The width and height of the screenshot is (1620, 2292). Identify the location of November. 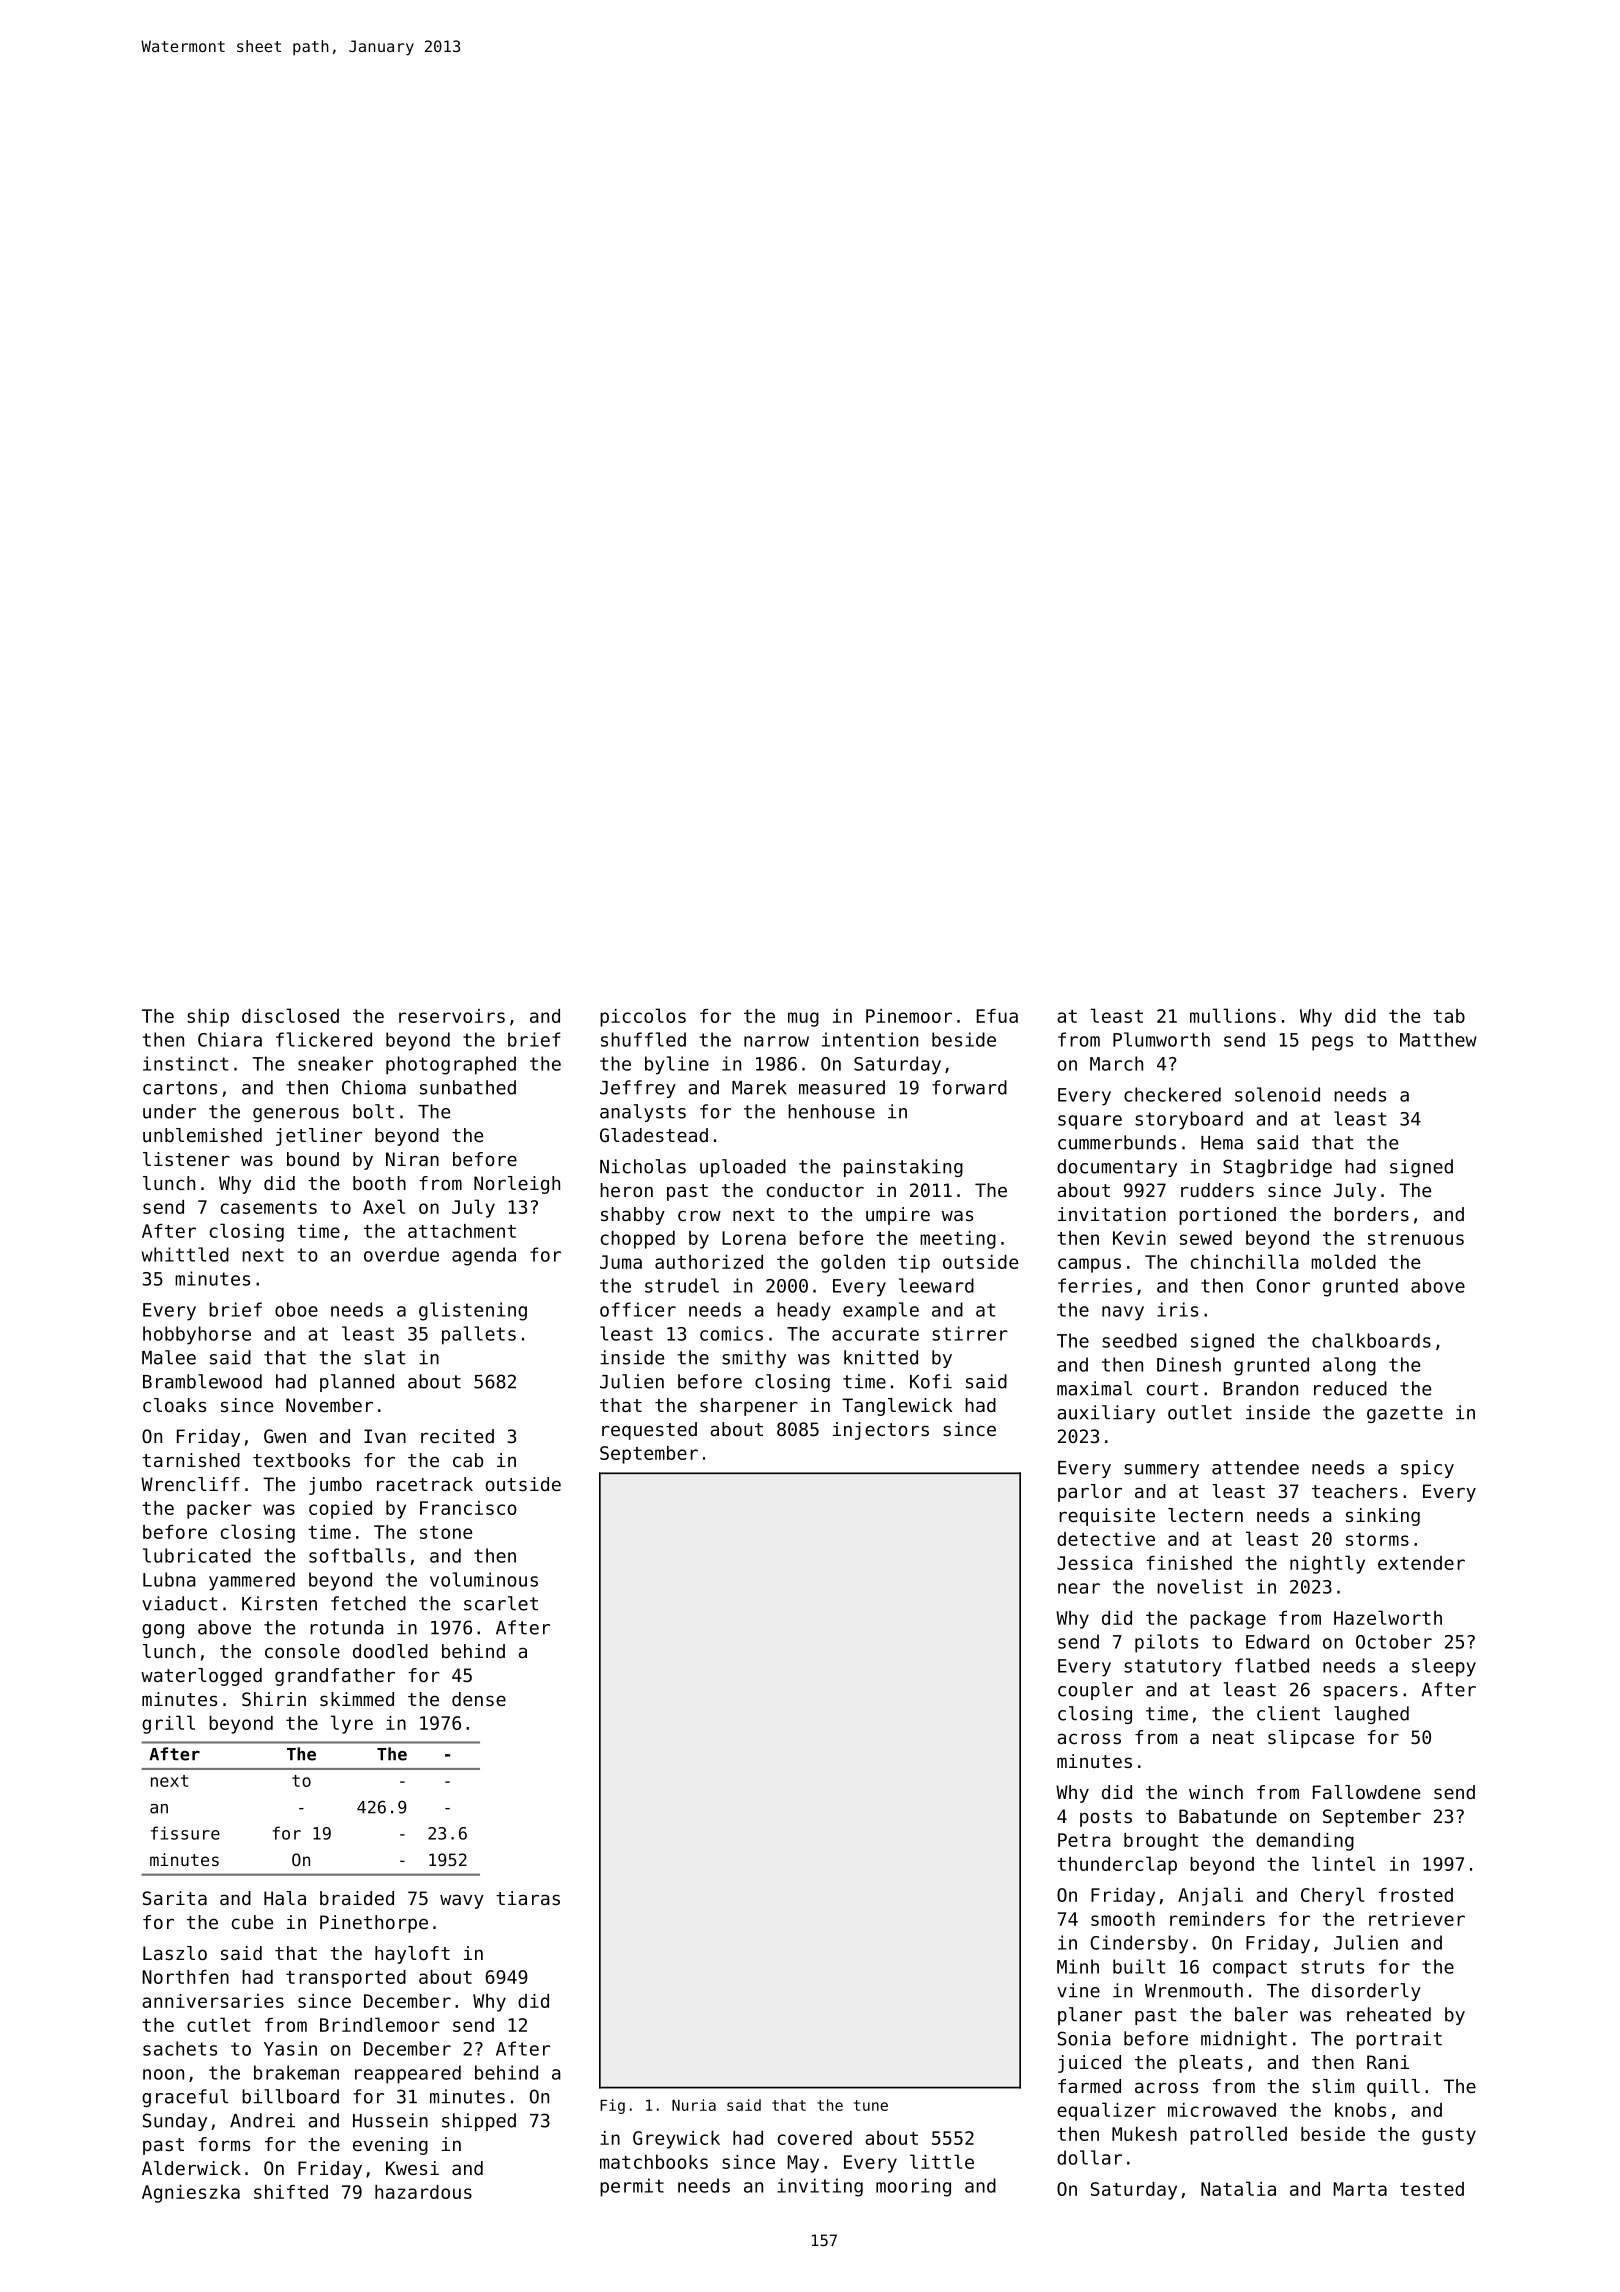
(329, 1405).
